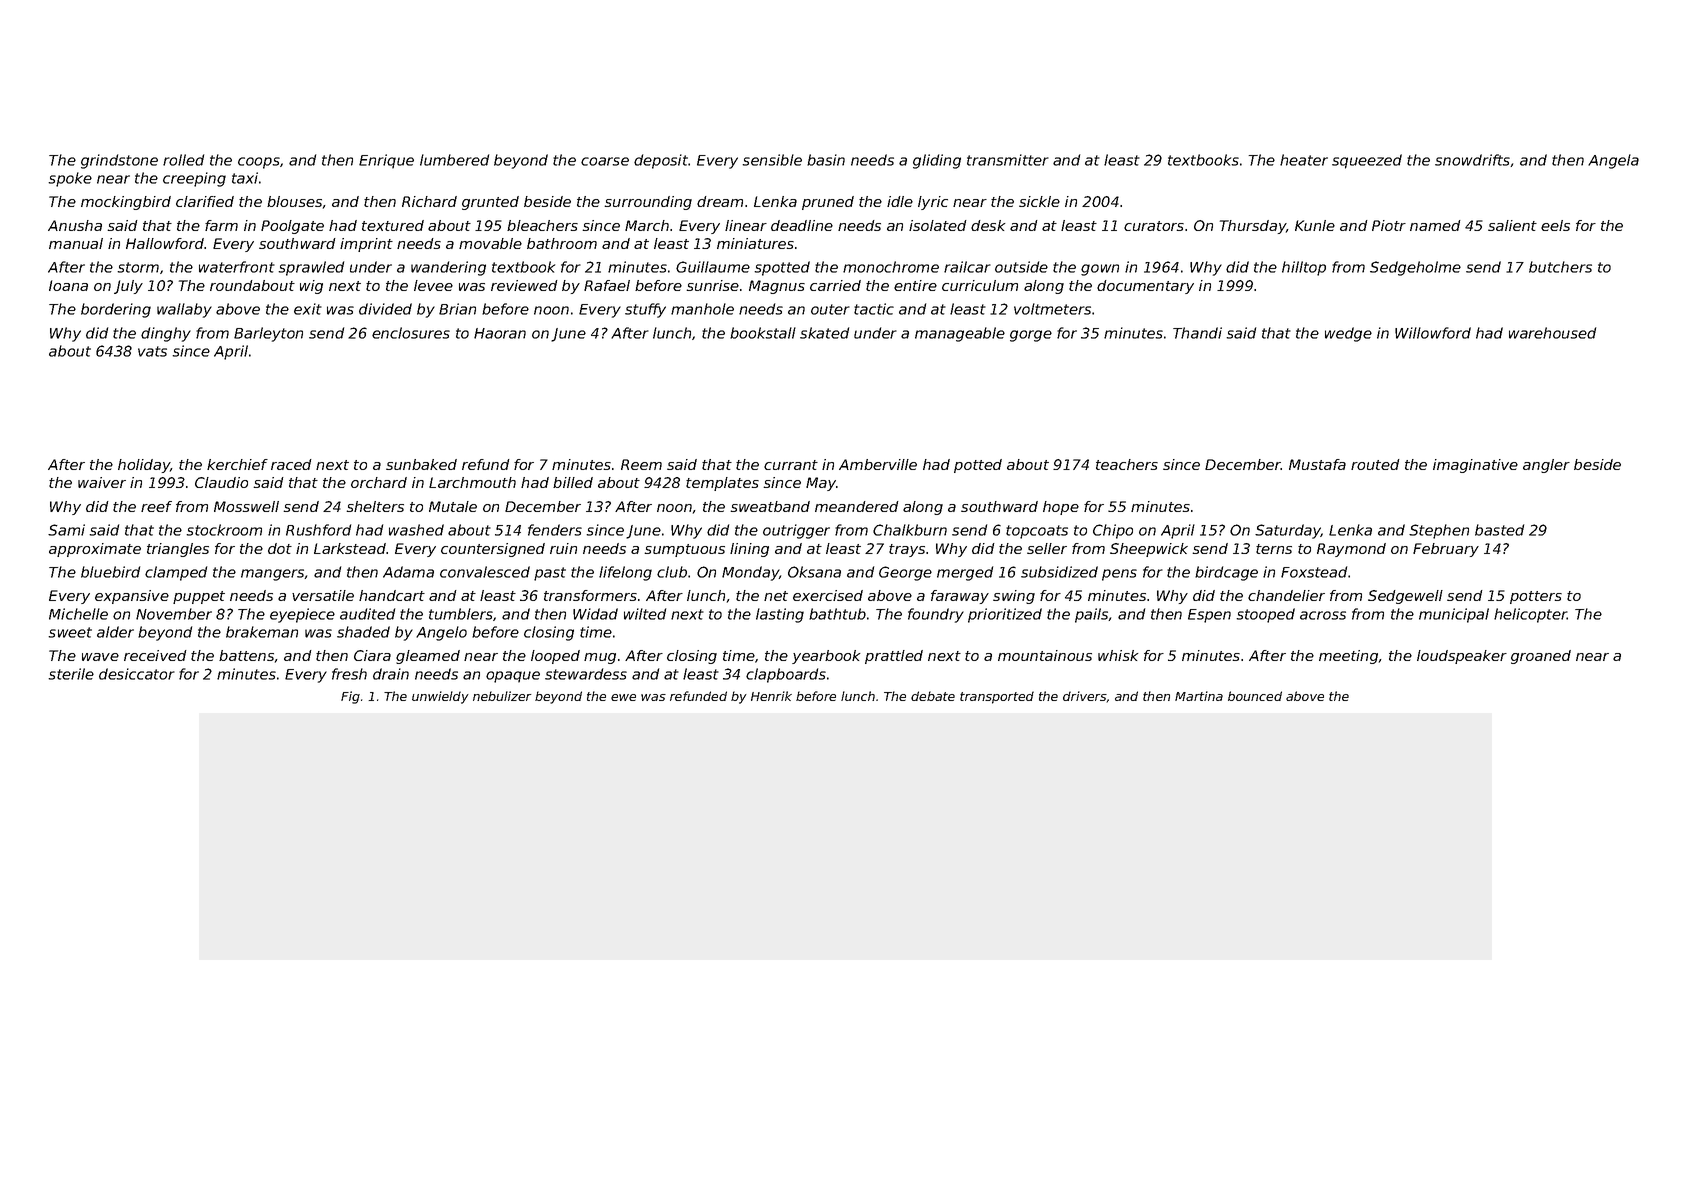 The width and height of the screenshot is (1691, 1196). What do you see at coordinates (1472, 160) in the screenshot?
I see `snowdrifts` at bounding box center [1472, 160].
